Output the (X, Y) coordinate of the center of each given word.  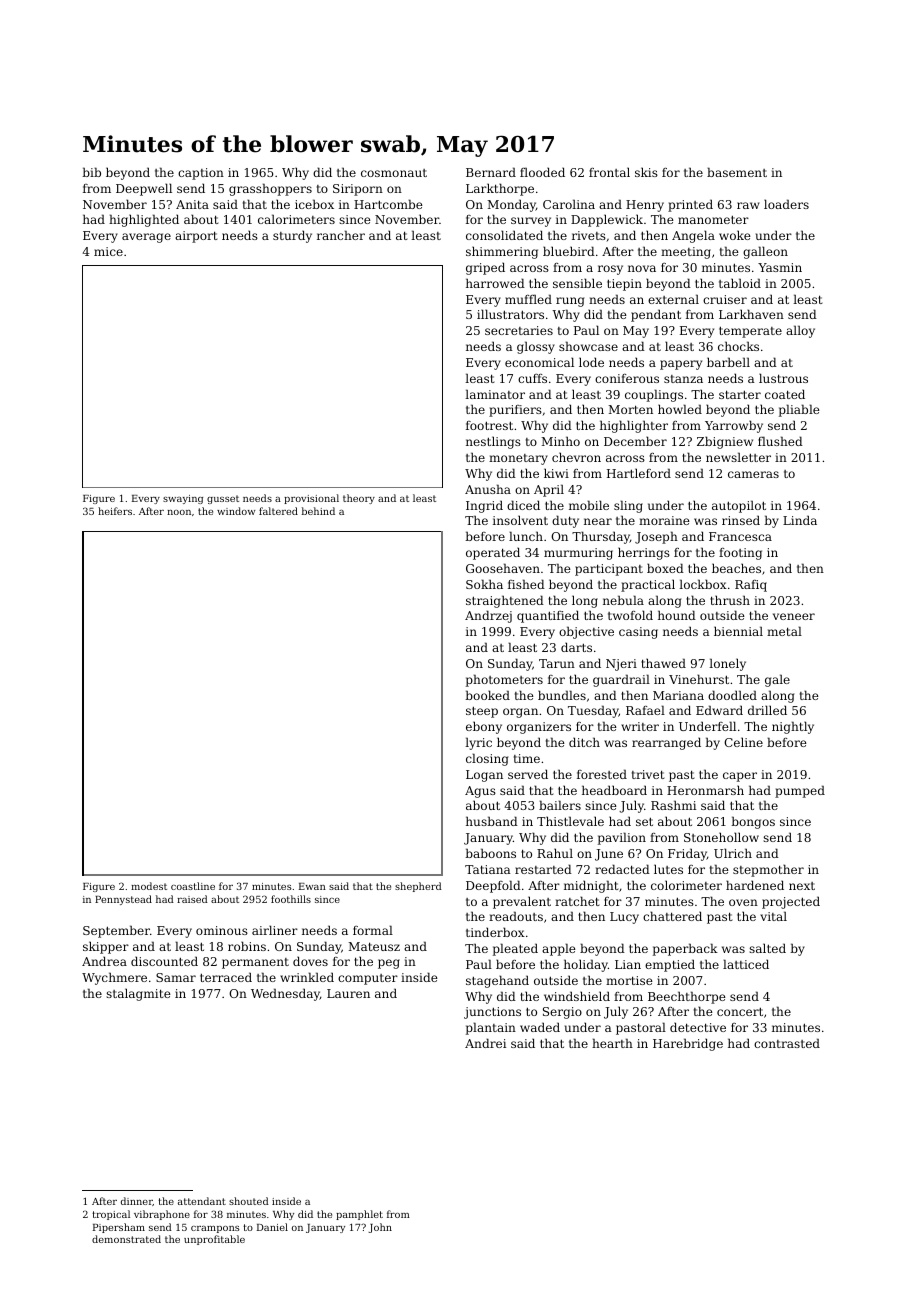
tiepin (624, 285)
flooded (542, 172)
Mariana (678, 695)
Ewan (312, 886)
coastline (193, 886)
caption (201, 174)
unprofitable (214, 1240)
